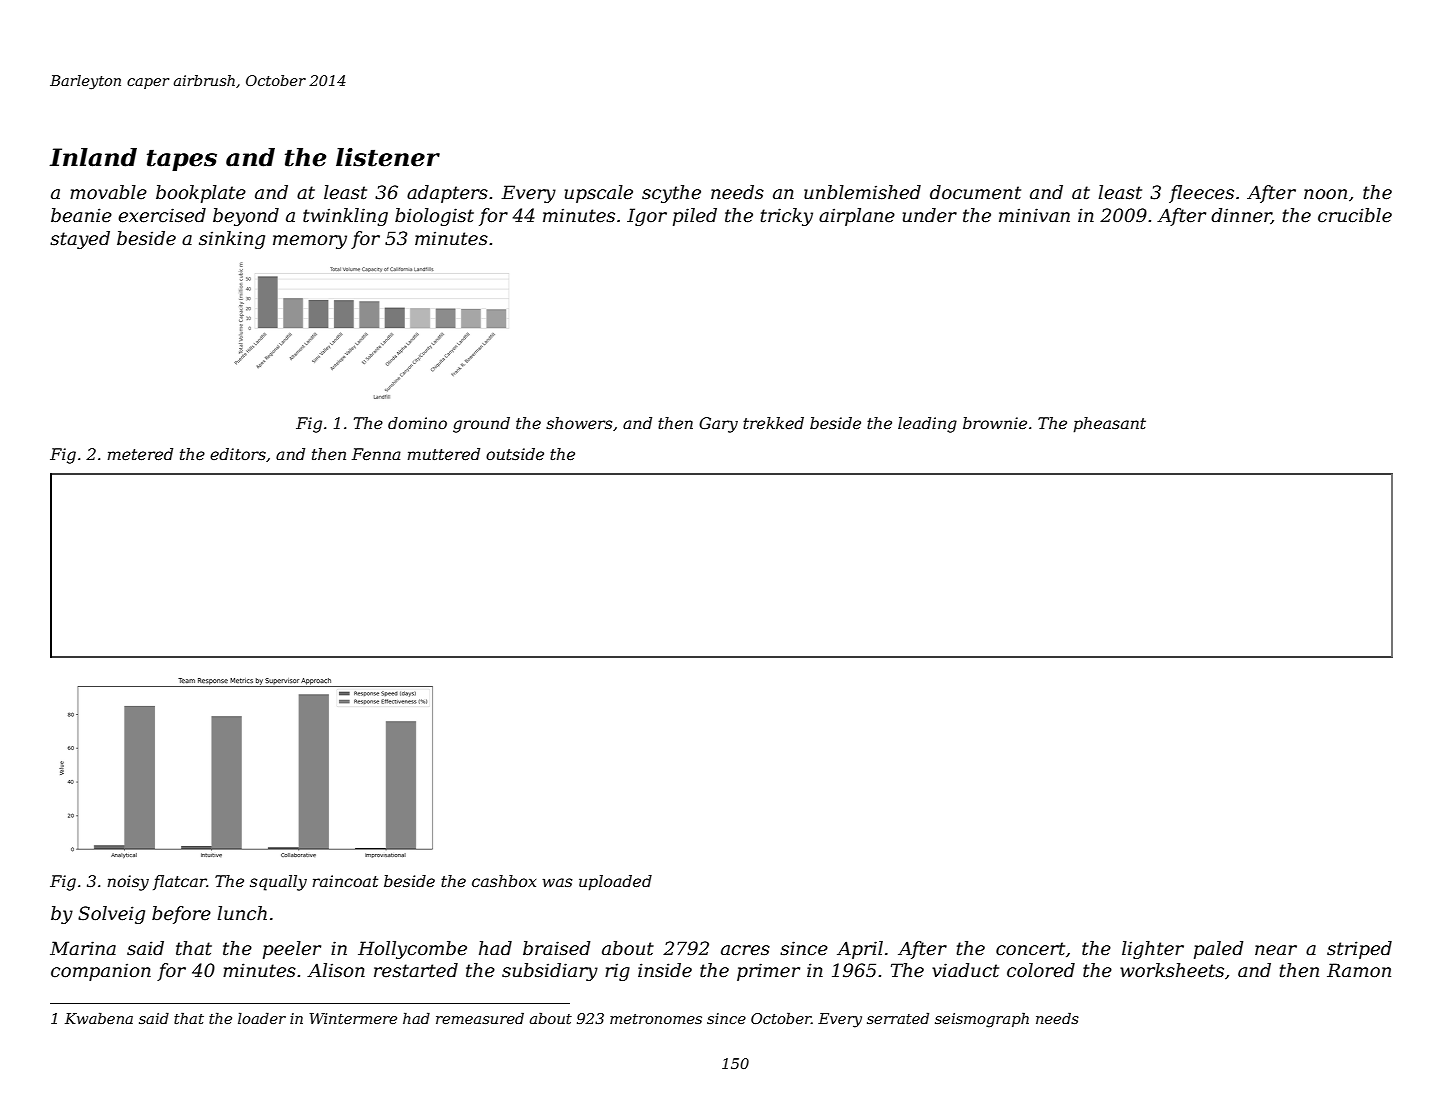  What do you see at coordinates (140, 454) in the screenshot?
I see `metered` at bounding box center [140, 454].
